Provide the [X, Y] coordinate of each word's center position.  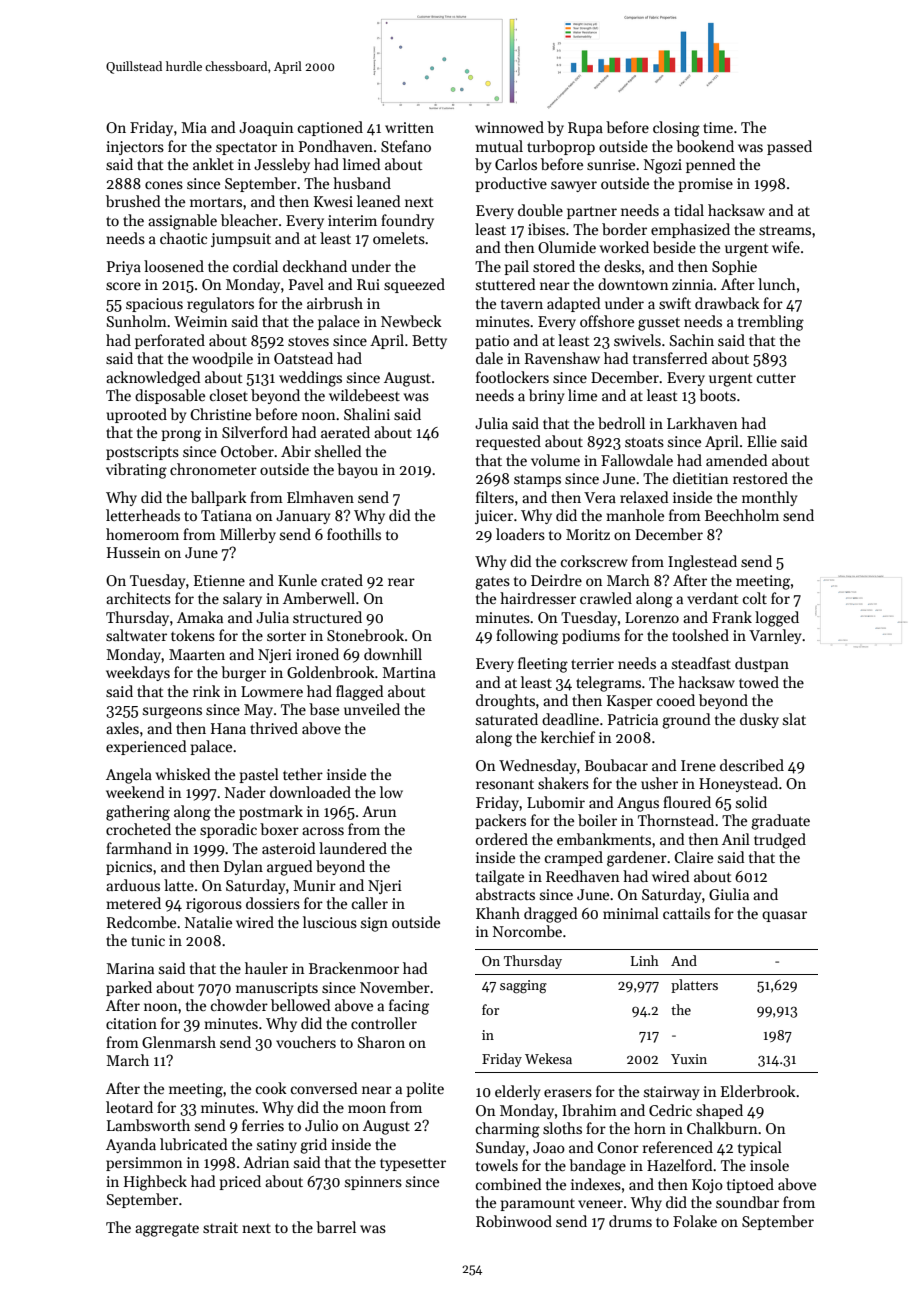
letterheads [143, 515]
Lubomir [556, 802]
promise [705, 185]
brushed [133, 201]
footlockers [512, 377]
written [409, 127]
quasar [784, 916]
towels [497, 1165]
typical [760, 1148]
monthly [769, 498]
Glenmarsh [179, 1042]
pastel [259, 775]
